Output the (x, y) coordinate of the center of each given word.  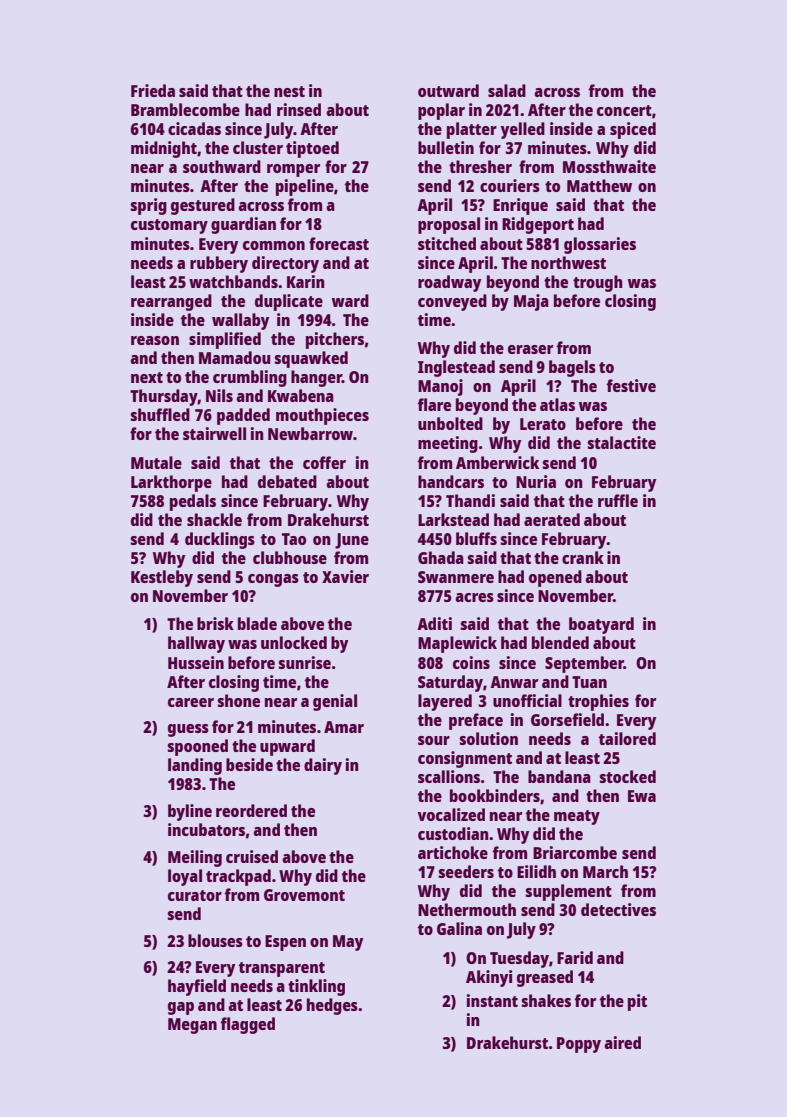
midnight (164, 149)
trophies (598, 702)
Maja (531, 302)
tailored (627, 738)
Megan (192, 1026)
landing (195, 766)
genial (335, 702)
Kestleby (162, 578)
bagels (572, 368)
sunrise (304, 662)
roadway (449, 283)
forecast (339, 243)
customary (169, 226)
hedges (332, 1006)
